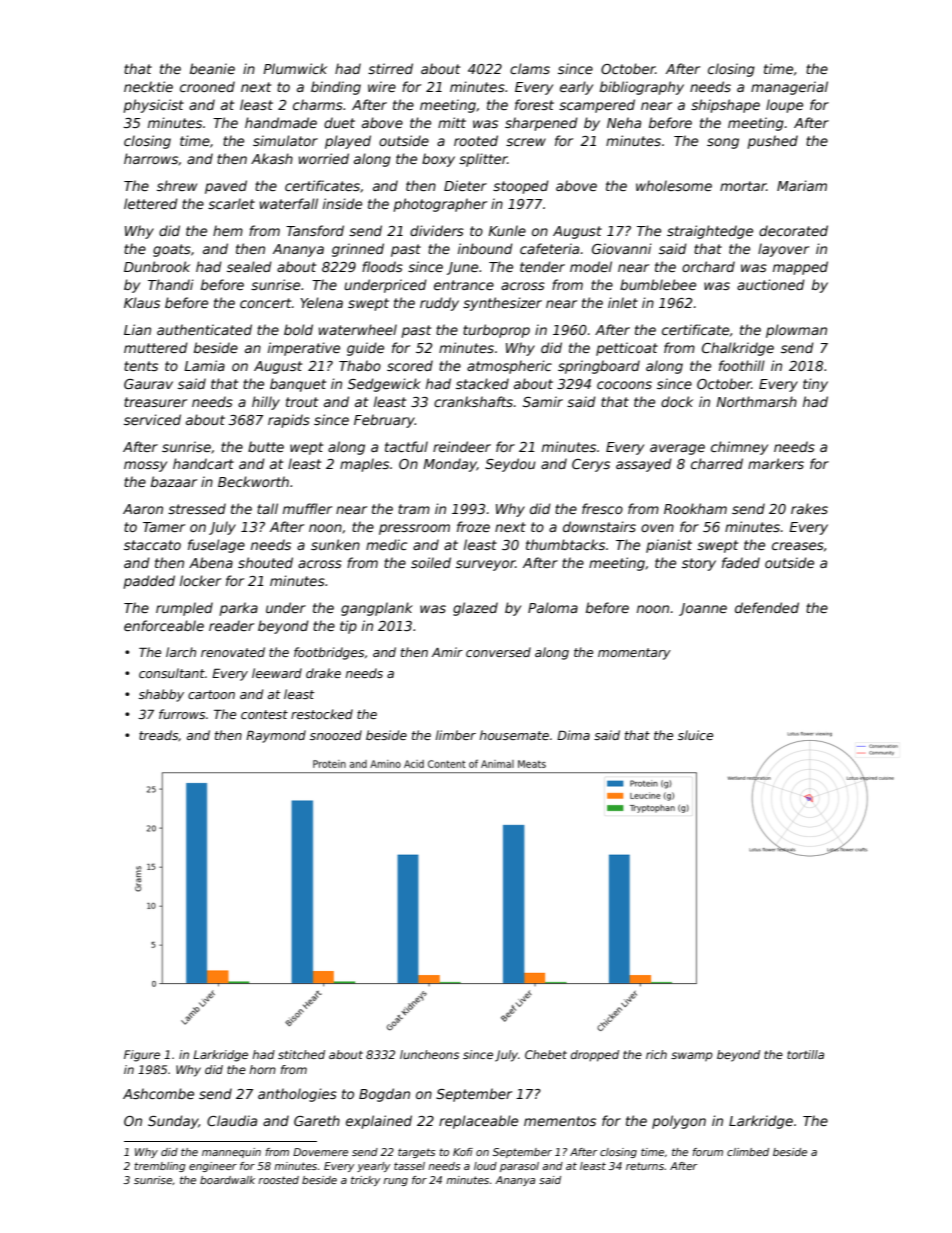 This screenshot has width=952, height=1233. I want to click on Plumwick, so click(295, 68).
